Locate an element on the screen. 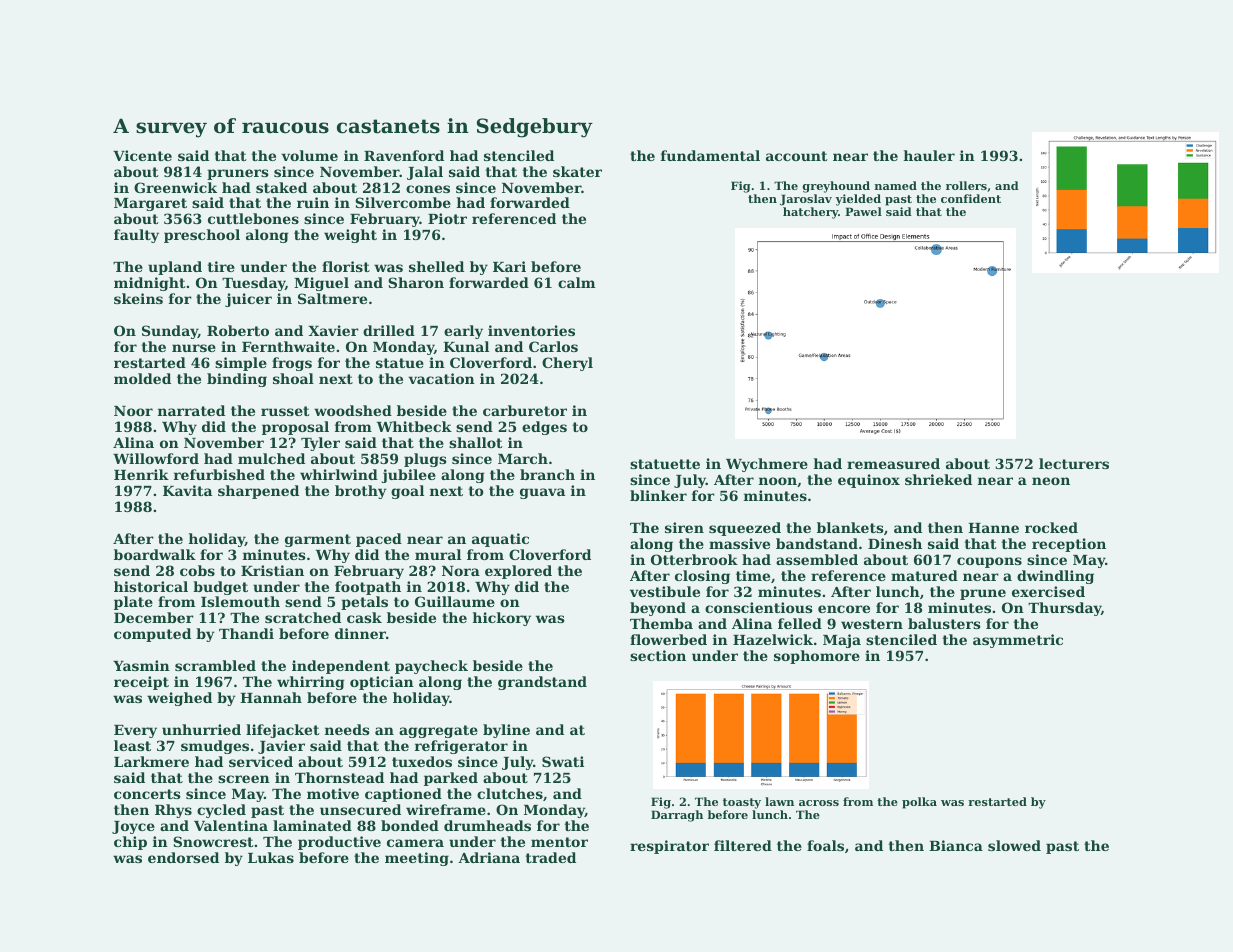 Image resolution: width=1233 pixels, height=952 pixels. hauler is located at coordinates (929, 155).
